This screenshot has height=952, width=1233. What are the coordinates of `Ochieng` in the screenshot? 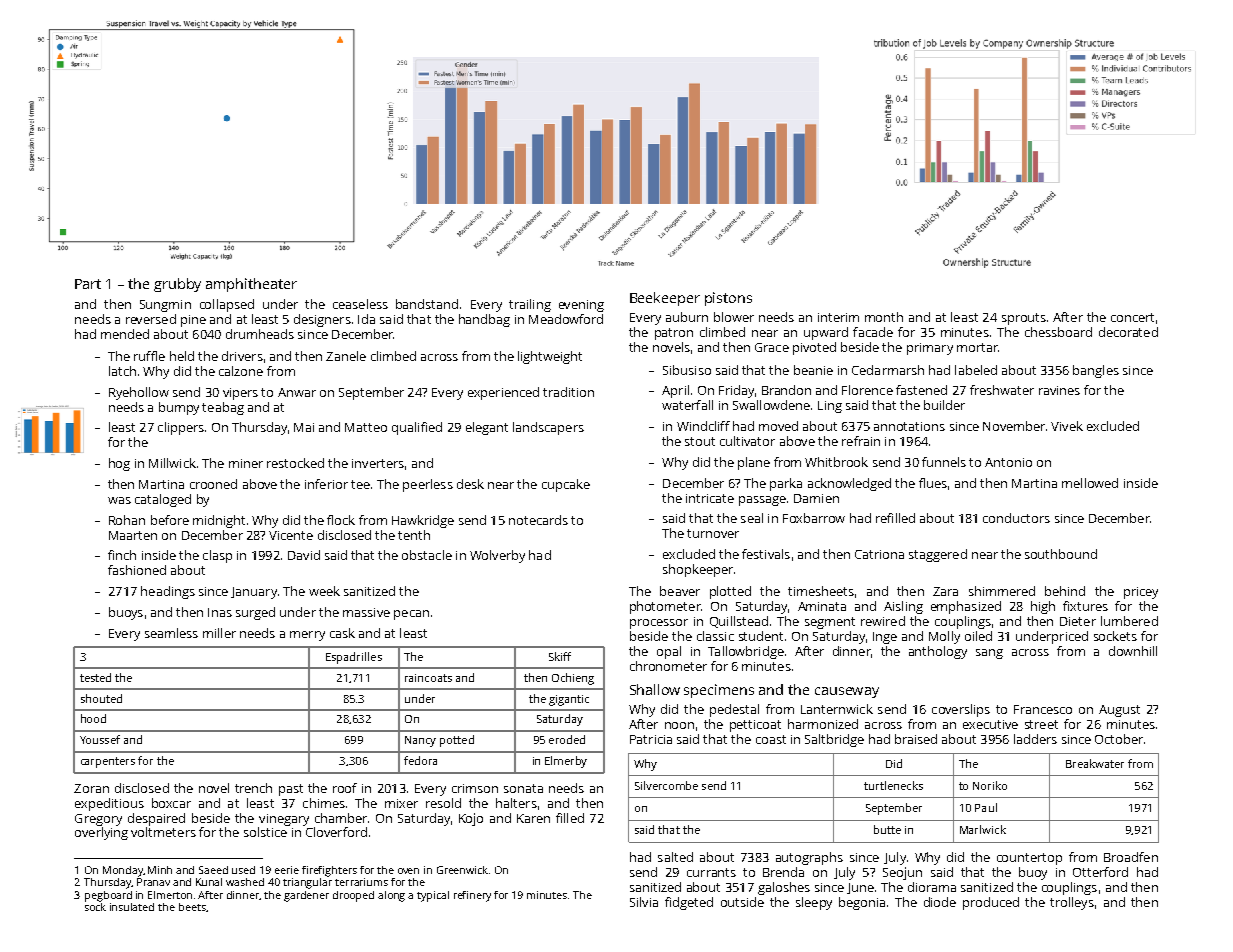 It's located at (573, 679).
